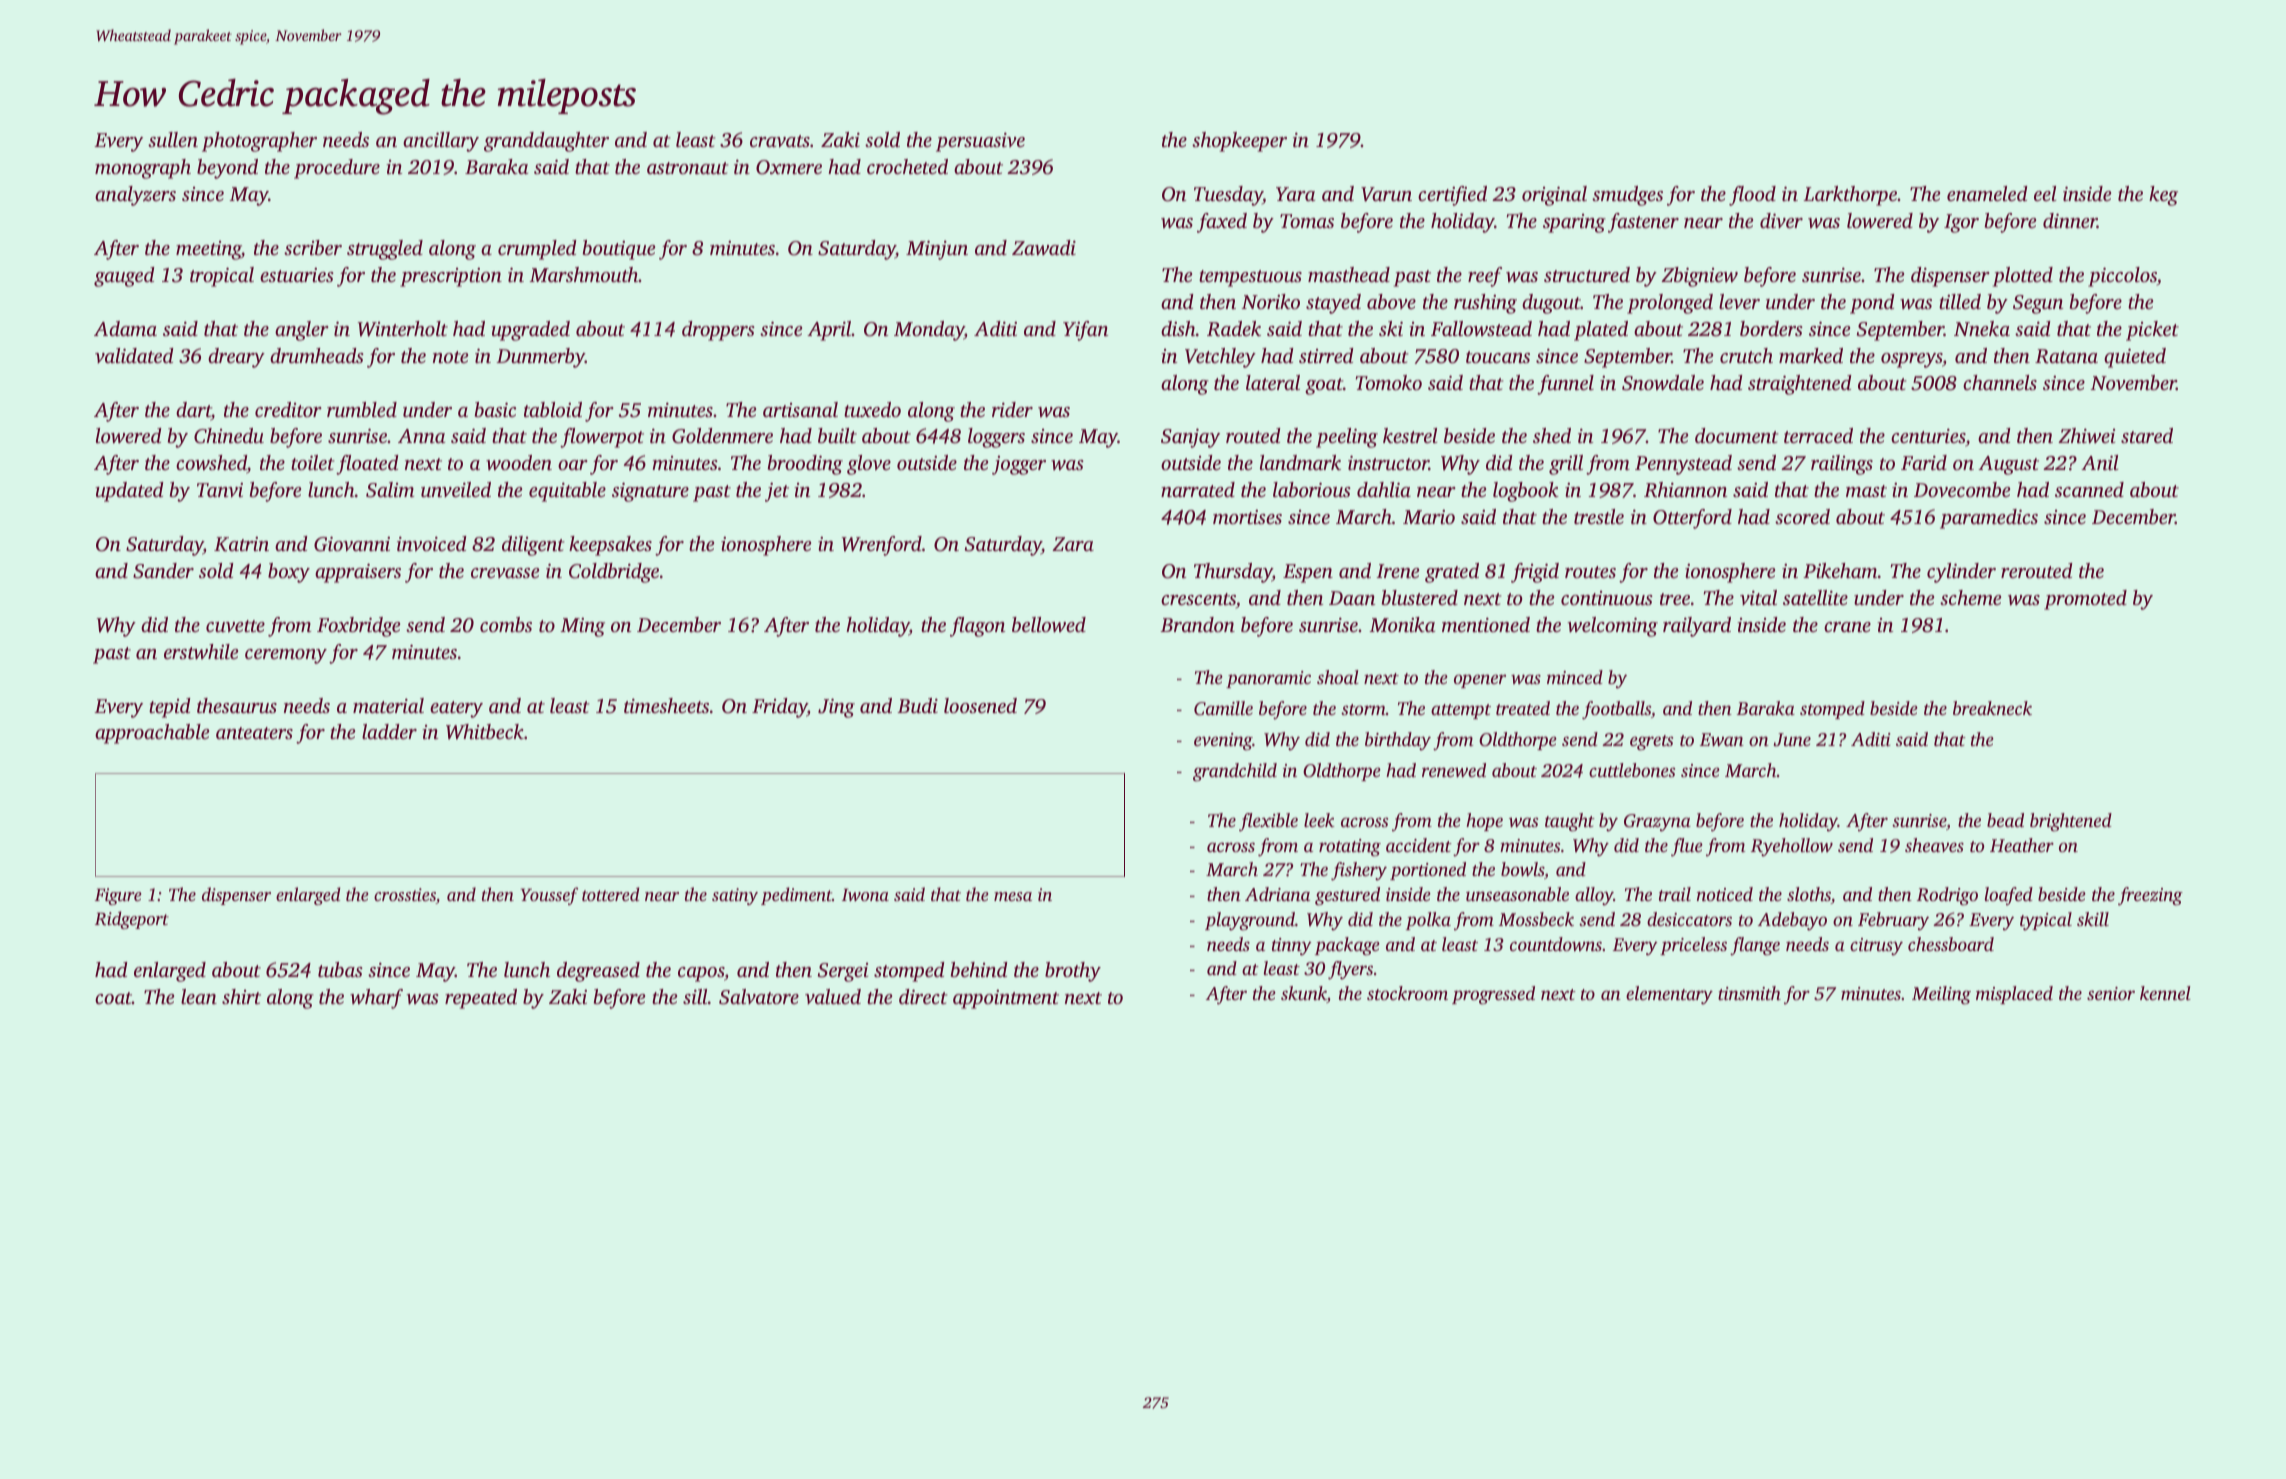 The width and height of the document is (2286, 1479). What do you see at coordinates (134, 355) in the document?
I see `validated` at bounding box center [134, 355].
